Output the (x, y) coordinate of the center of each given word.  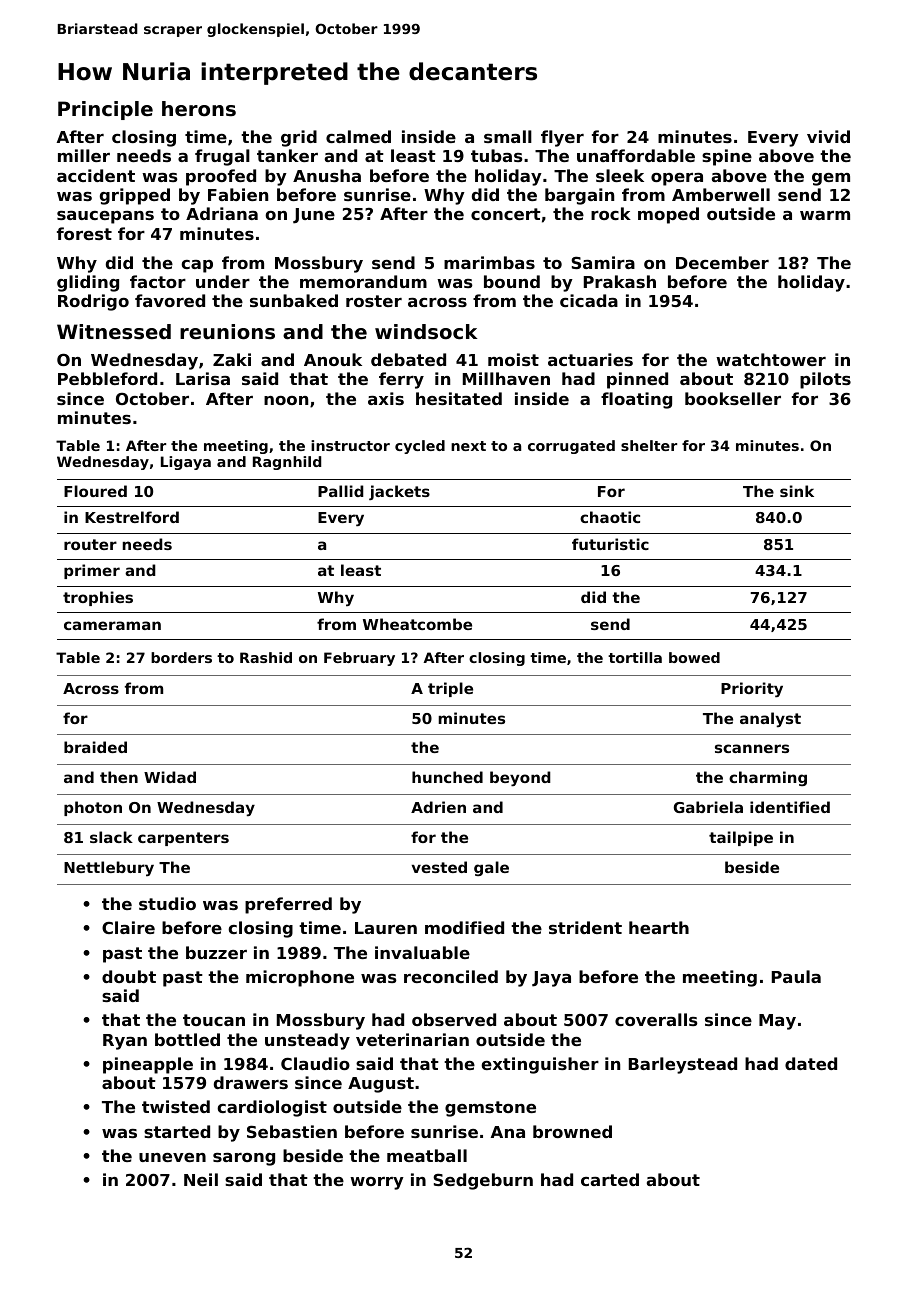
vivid (828, 136)
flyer (562, 138)
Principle (105, 110)
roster (374, 301)
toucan (214, 1020)
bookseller (733, 398)
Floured (95, 491)
